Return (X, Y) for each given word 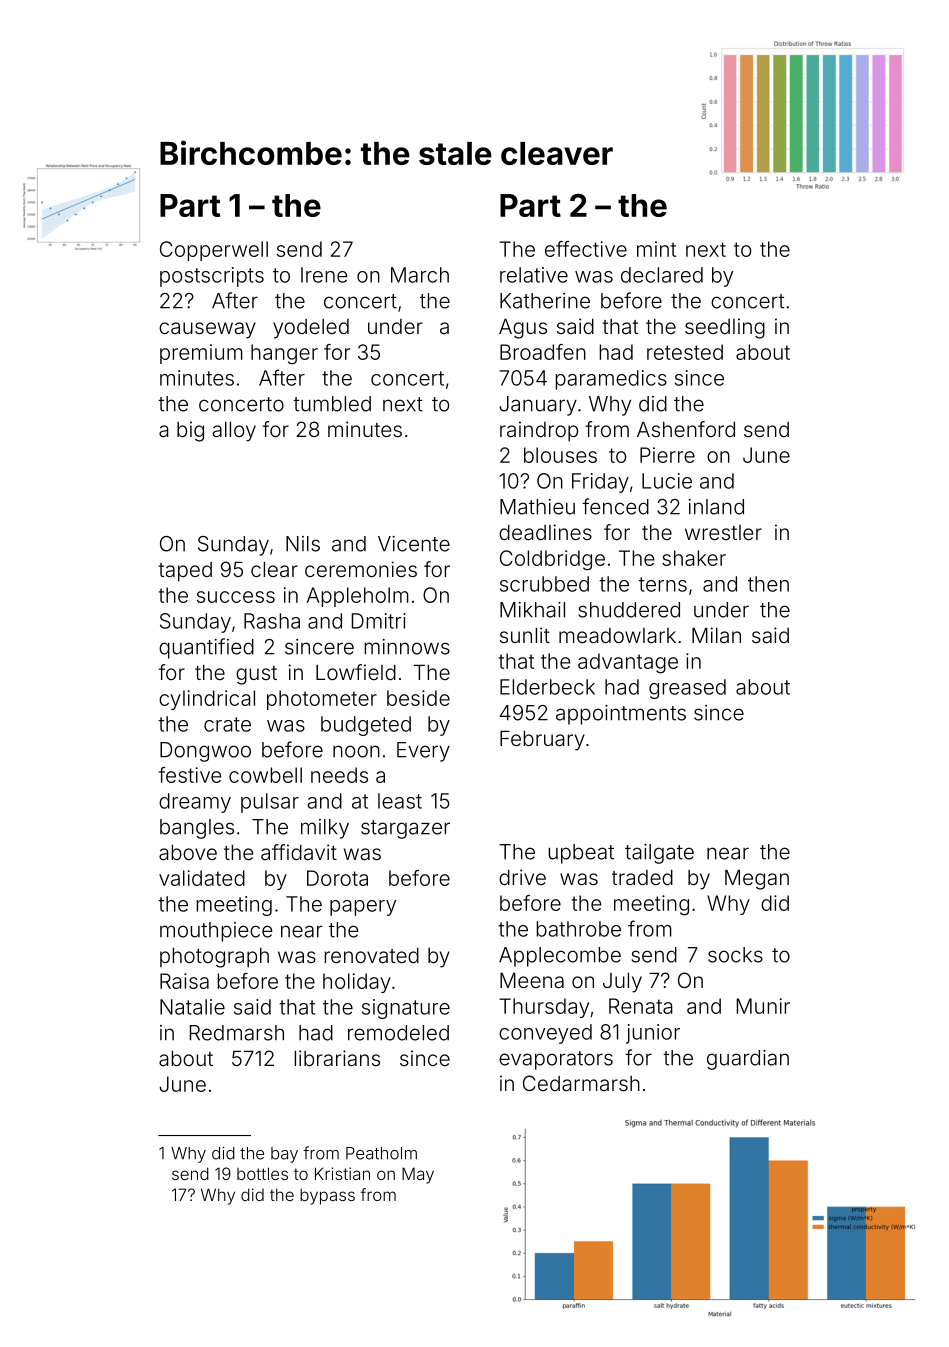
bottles (262, 1173)
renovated (371, 955)
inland (716, 507)
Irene (324, 275)
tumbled (332, 404)
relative (534, 275)
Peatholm (381, 1153)
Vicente (414, 544)
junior (653, 1034)
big (190, 431)
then (768, 584)
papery (363, 908)
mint (656, 249)
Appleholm (358, 597)
